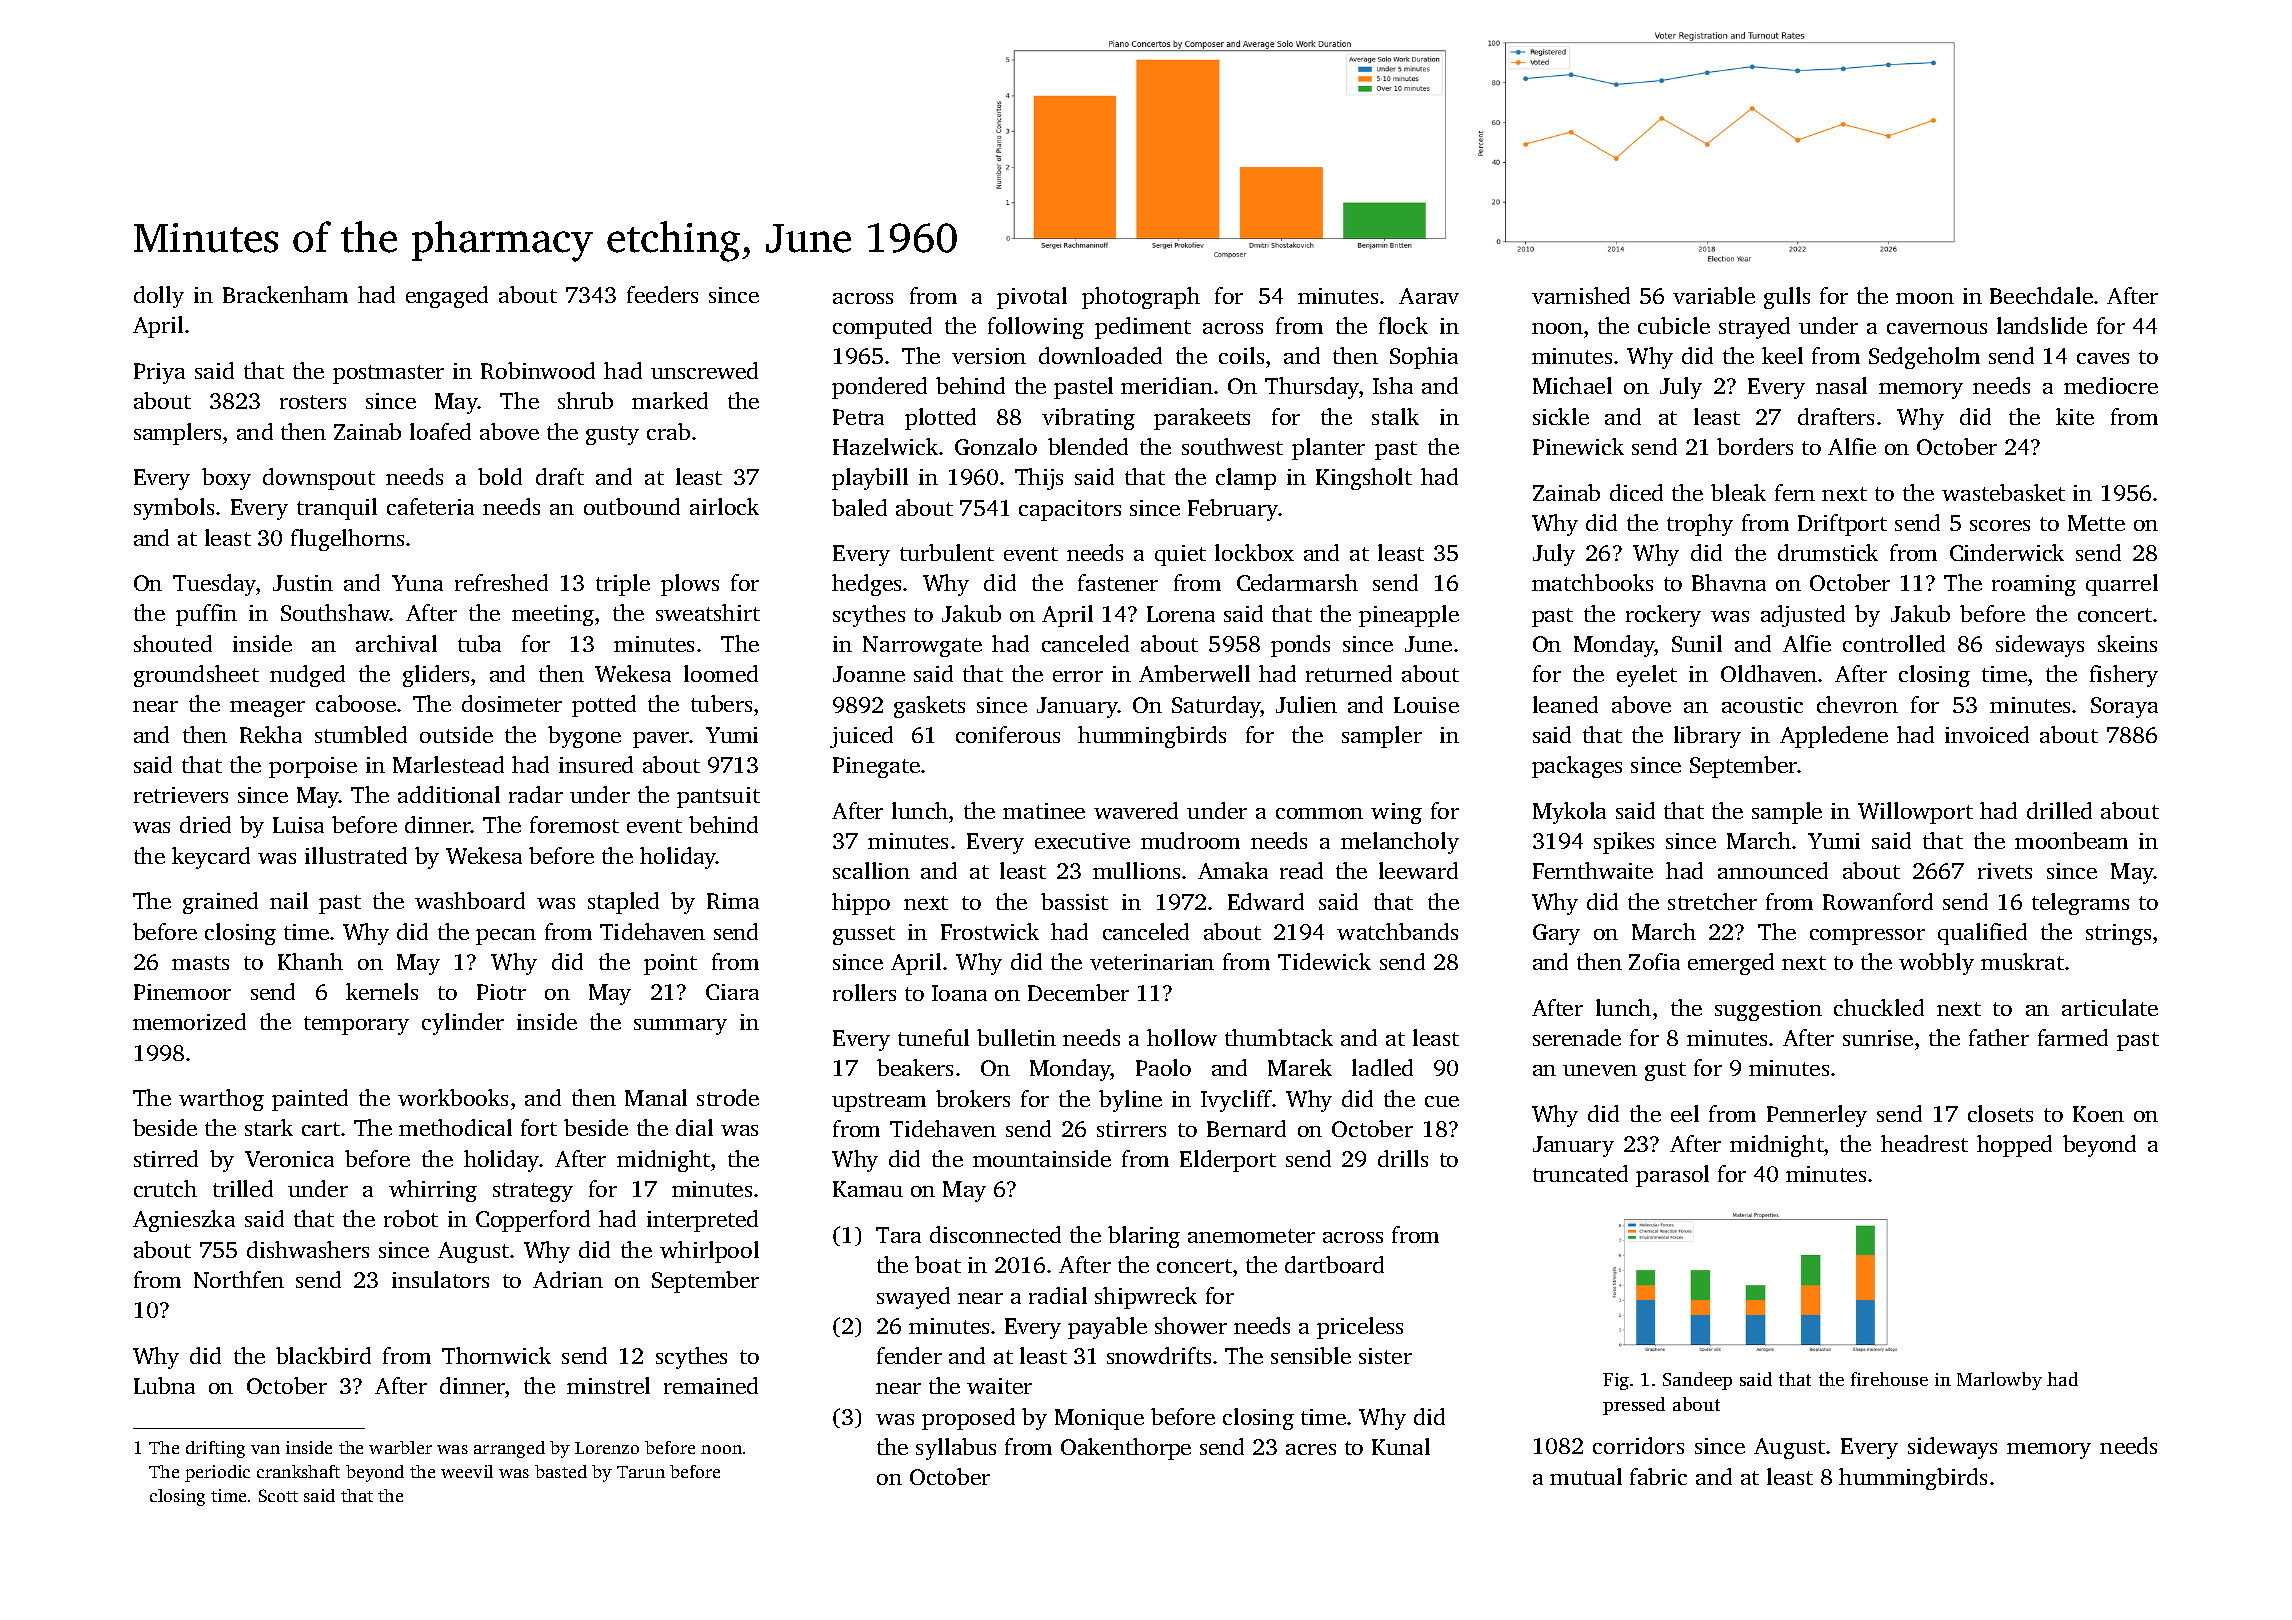 The height and width of the image is (1620, 2292). What do you see at coordinates (1228, 1161) in the image?
I see `Elderport` at bounding box center [1228, 1161].
